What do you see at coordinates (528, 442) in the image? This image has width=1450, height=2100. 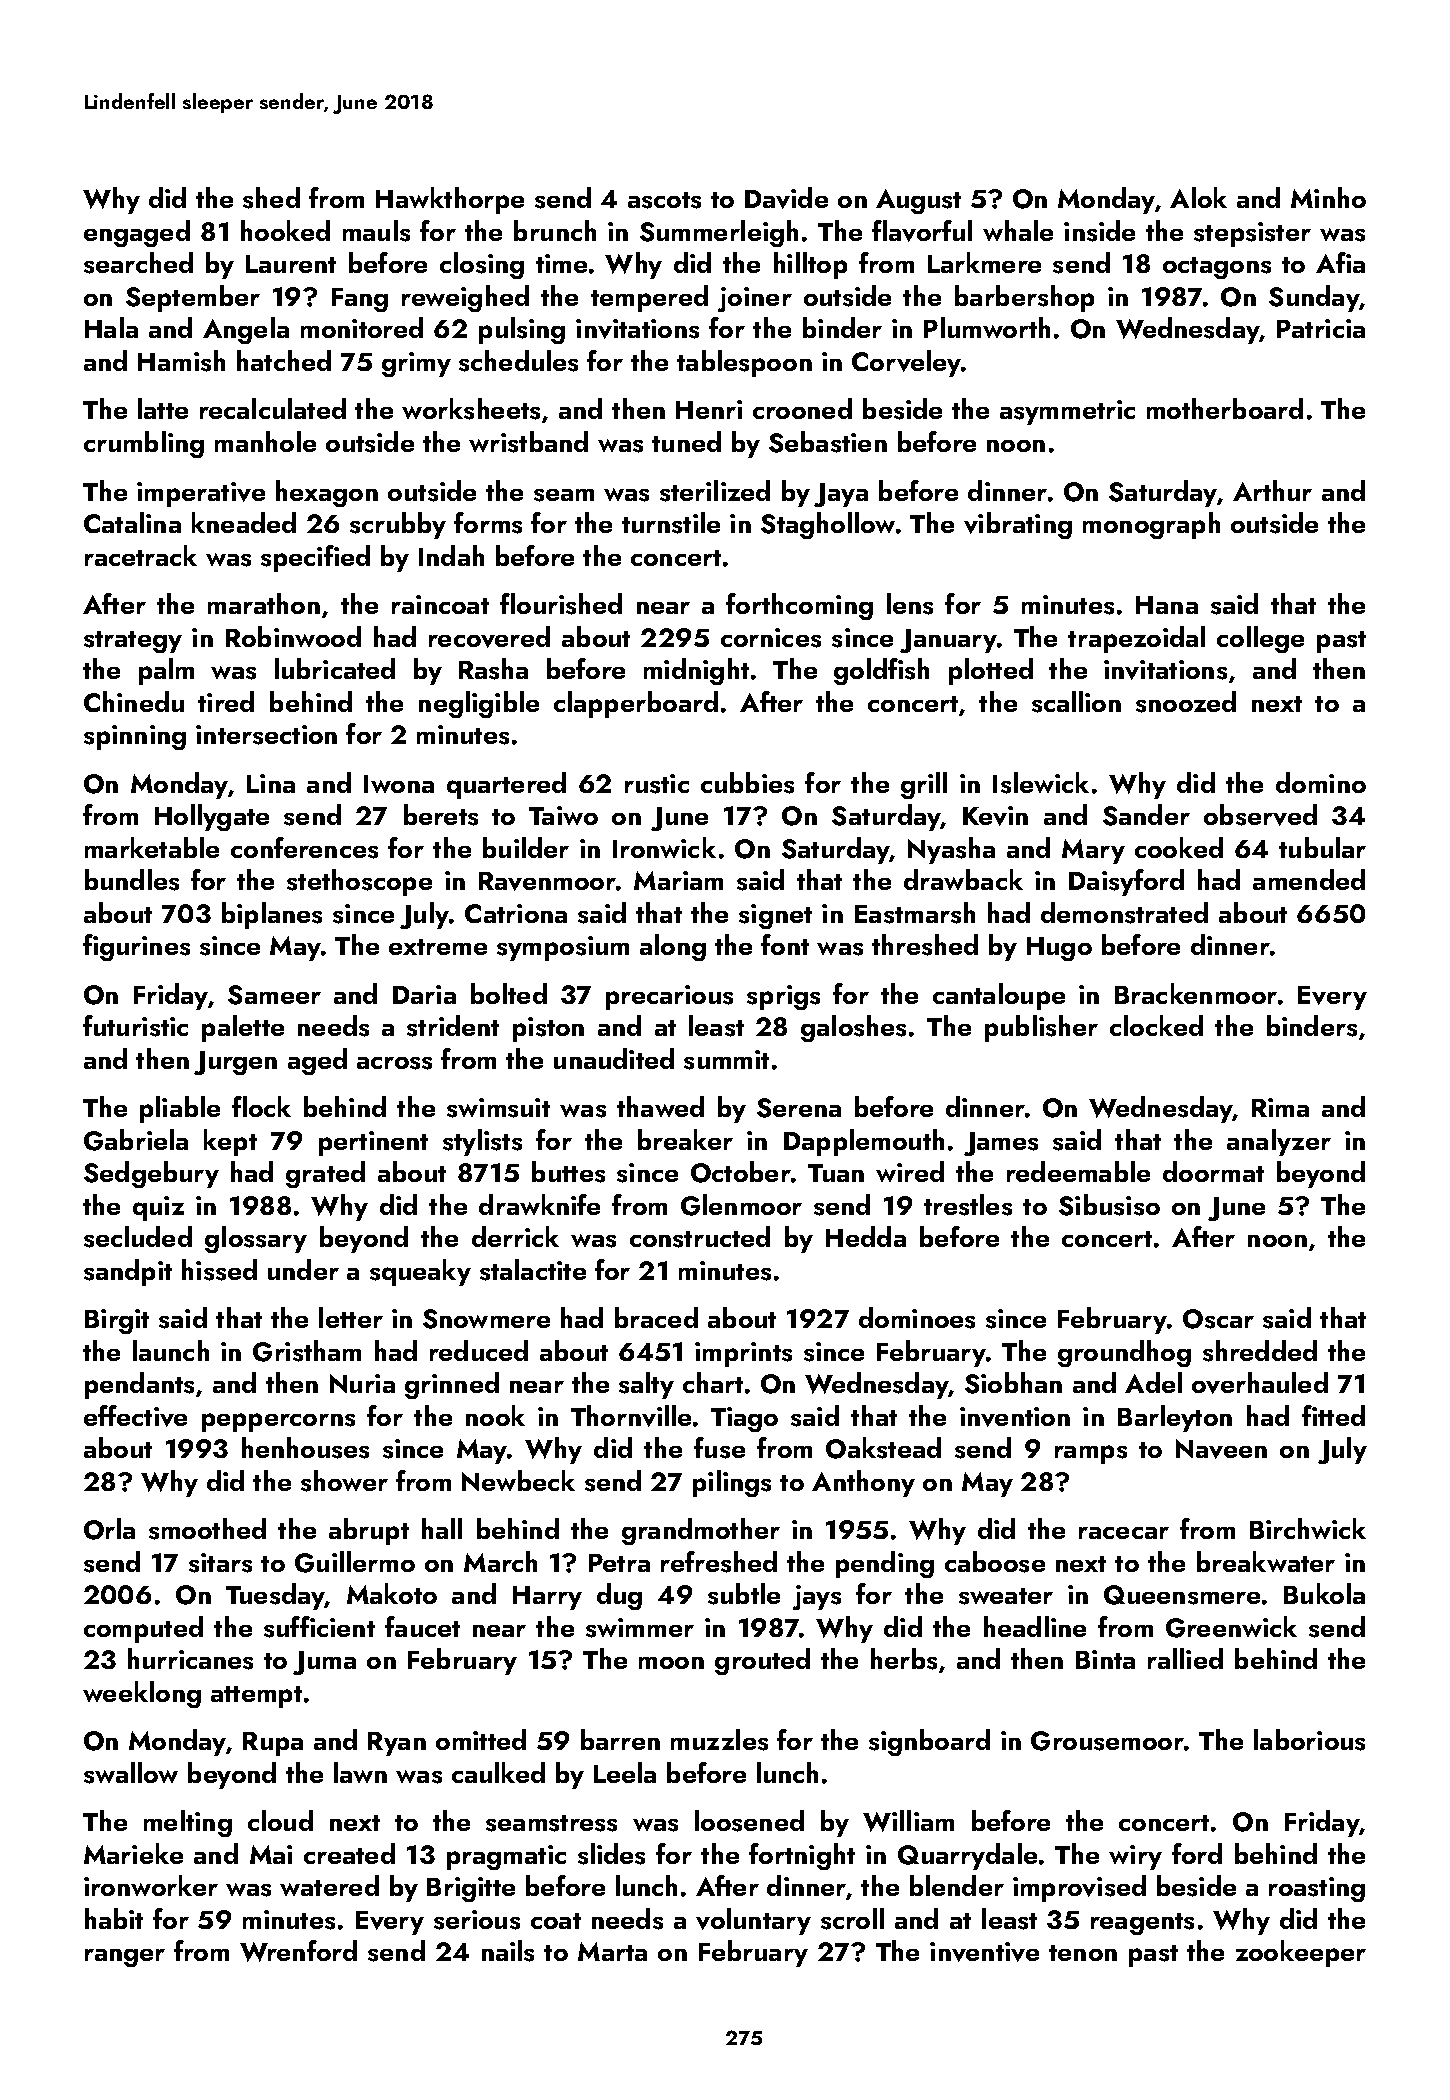 I see `wristband` at bounding box center [528, 442].
